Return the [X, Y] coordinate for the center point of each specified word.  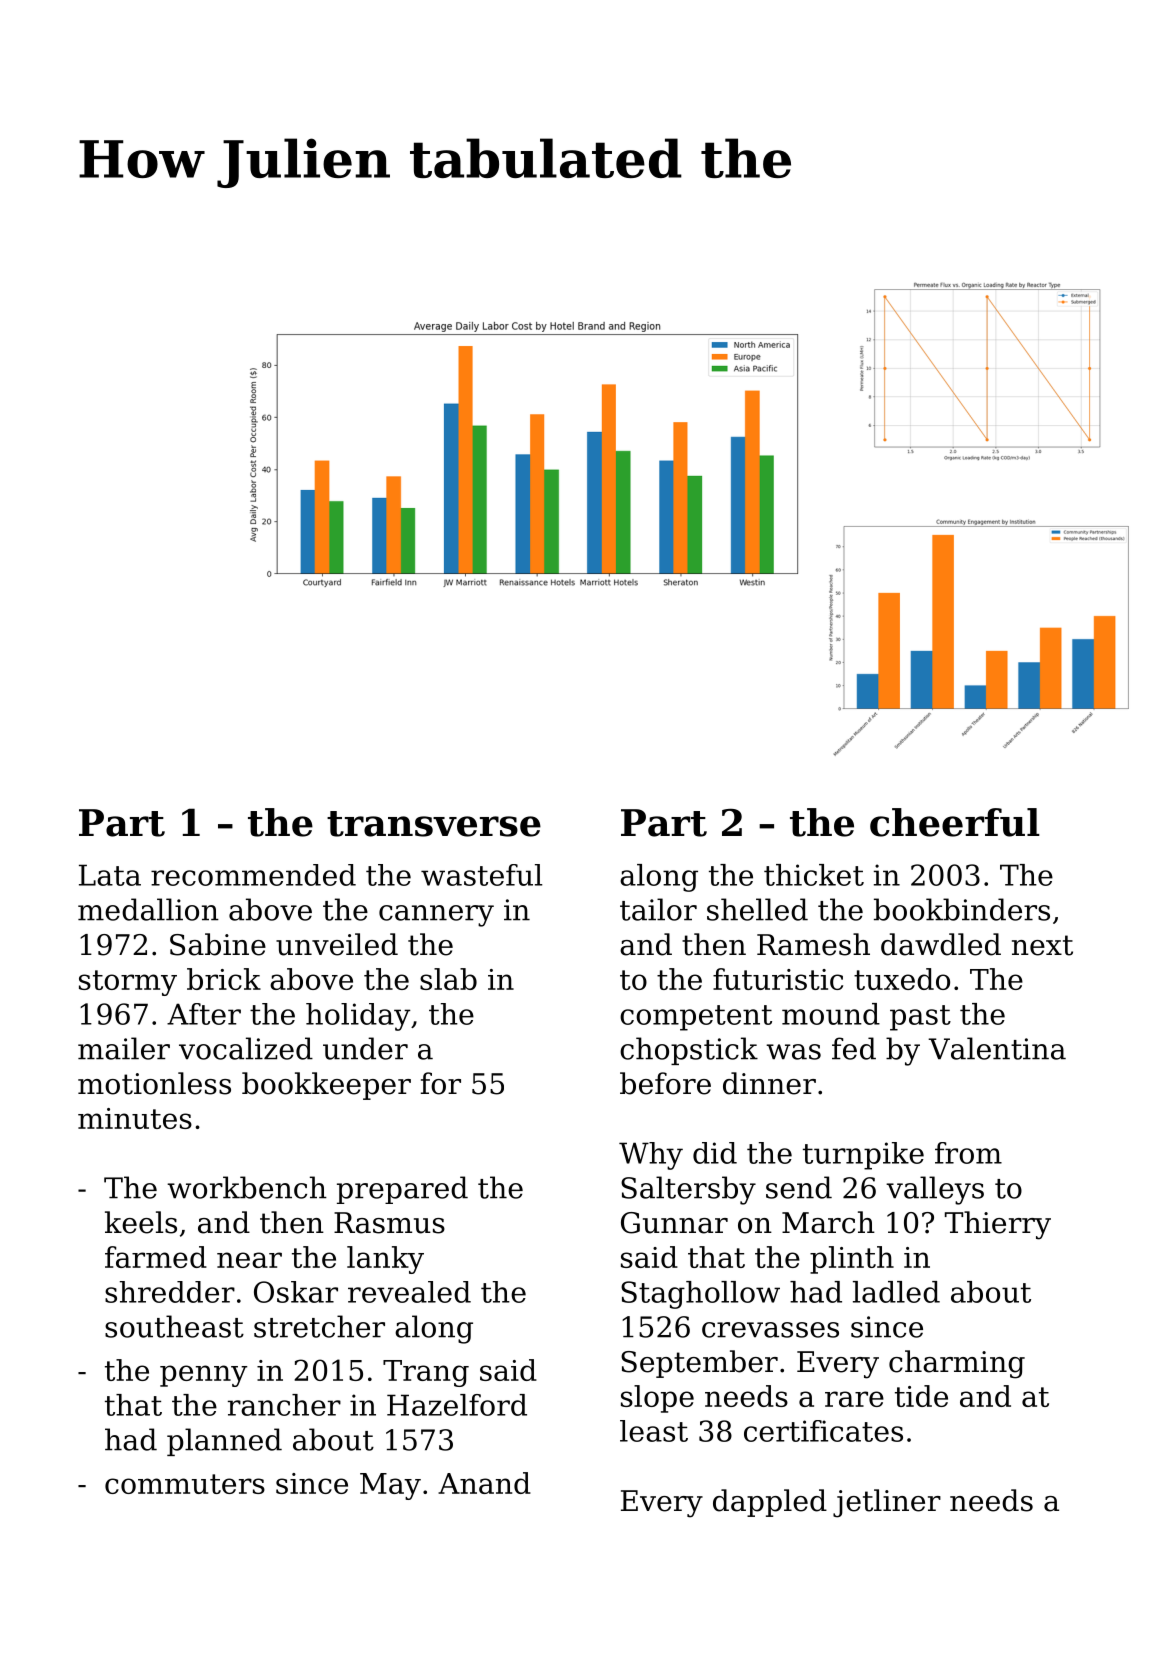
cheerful [955, 822]
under [365, 1048]
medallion [148, 909]
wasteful [481, 875]
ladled [896, 1292]
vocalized [246, 1048]
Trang [426, 1373]
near [249, 1260]
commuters [185, 1484]
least [654, 1431]
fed [854, 1048]
